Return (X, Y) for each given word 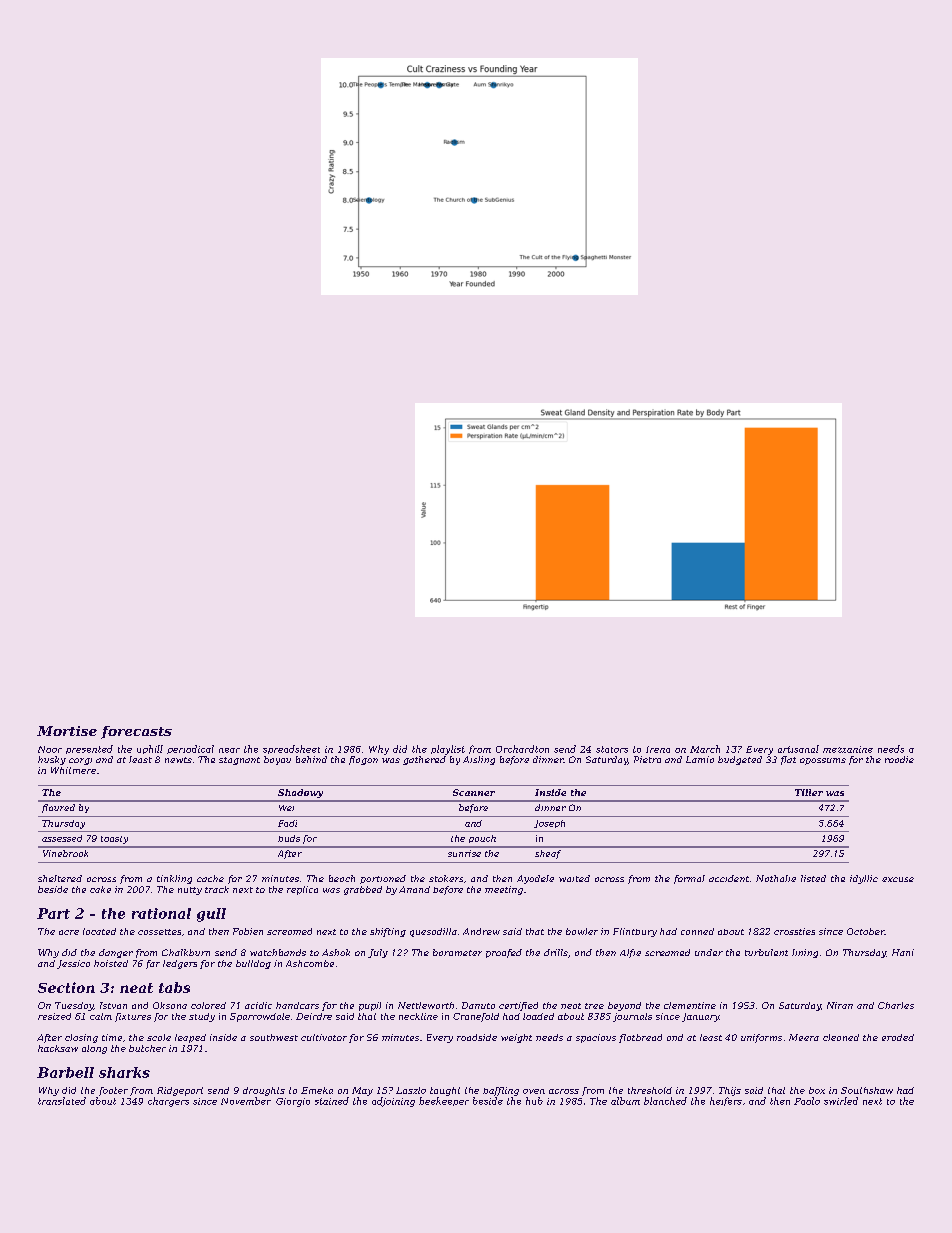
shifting (388, 932)
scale (159, 1037)
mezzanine (848, 749)
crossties (794, 931)
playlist (448, 750)
